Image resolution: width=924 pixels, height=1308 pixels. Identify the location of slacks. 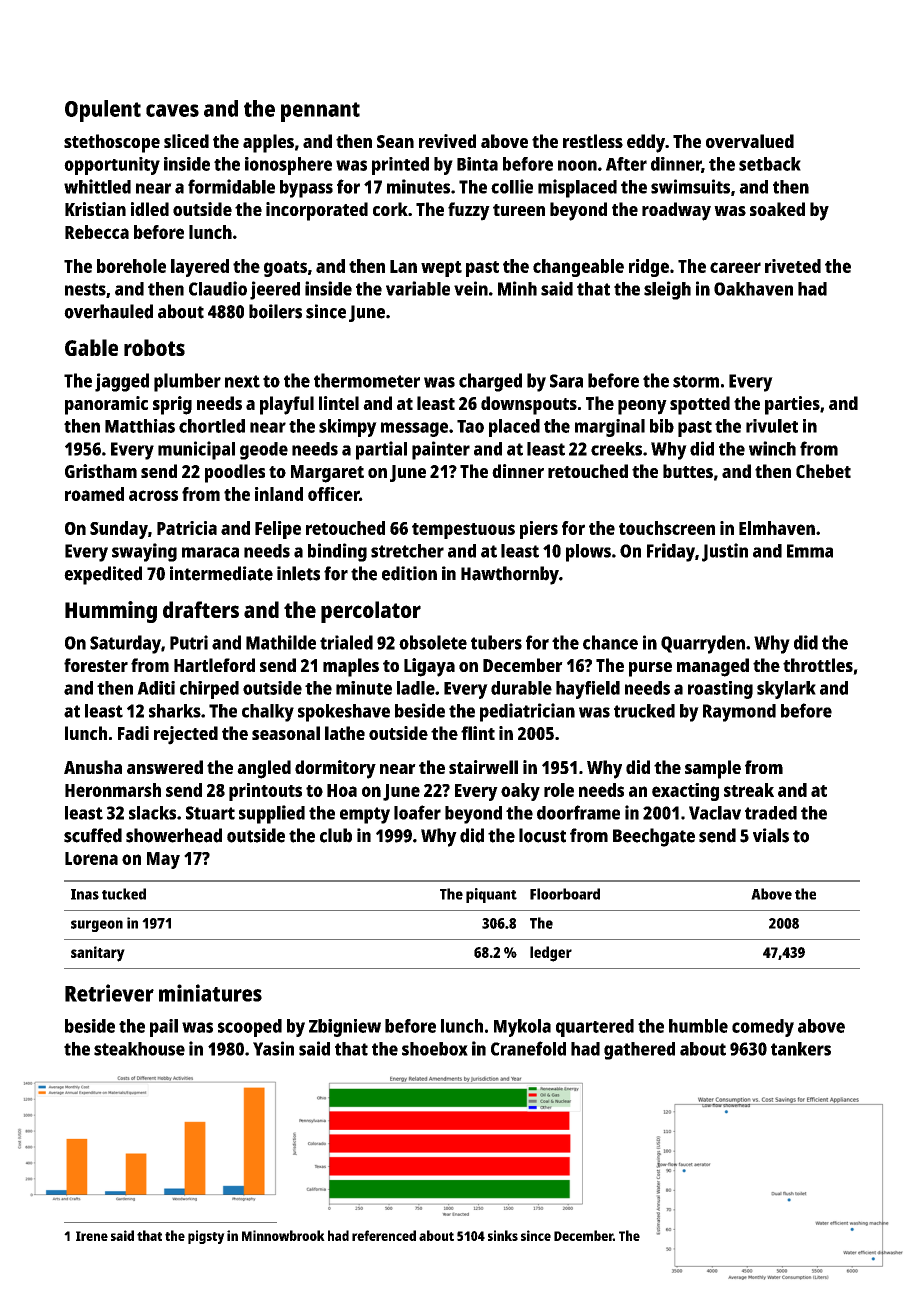
(152, 813).
